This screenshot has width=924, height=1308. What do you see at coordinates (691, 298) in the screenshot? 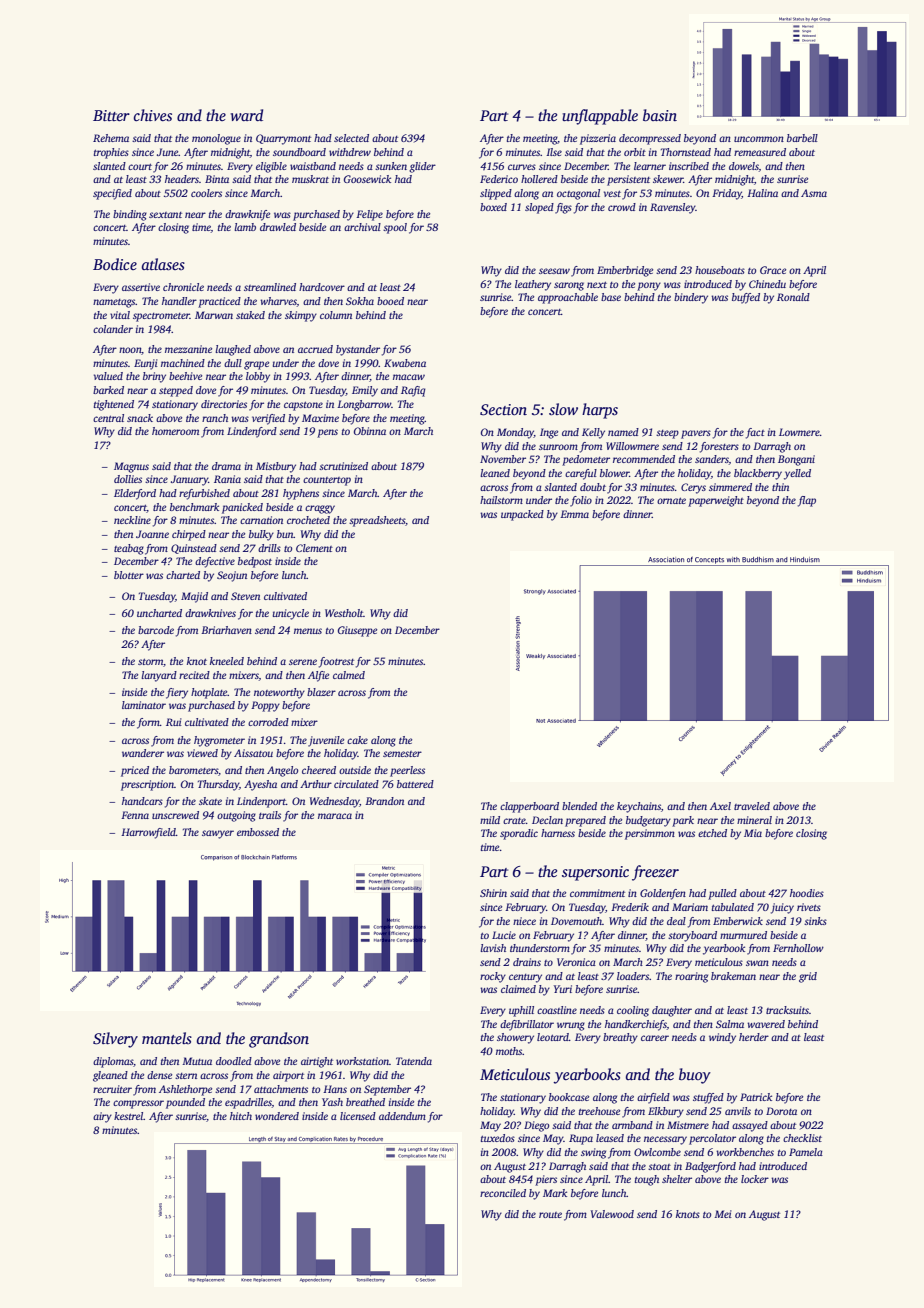
I see `bindery` at bounding box center [691, 298].
